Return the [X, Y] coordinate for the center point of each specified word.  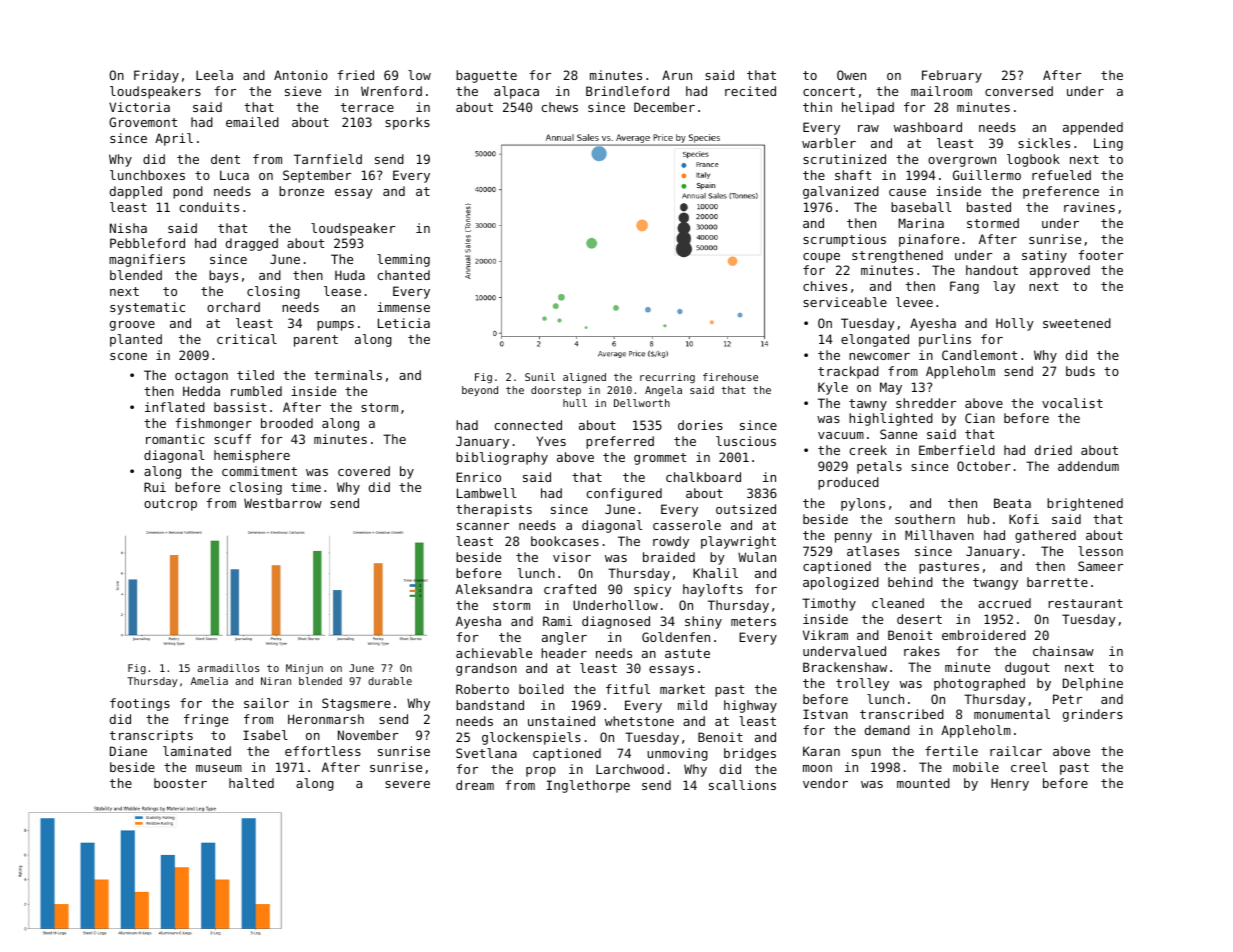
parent [316, 341]
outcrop [170, 505]
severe [407, 784]
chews [560, 107]
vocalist [1072, 403]
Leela [214, 75]
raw [868, 128]
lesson [1100, 551]
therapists [494, 510]
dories [700, 425]
